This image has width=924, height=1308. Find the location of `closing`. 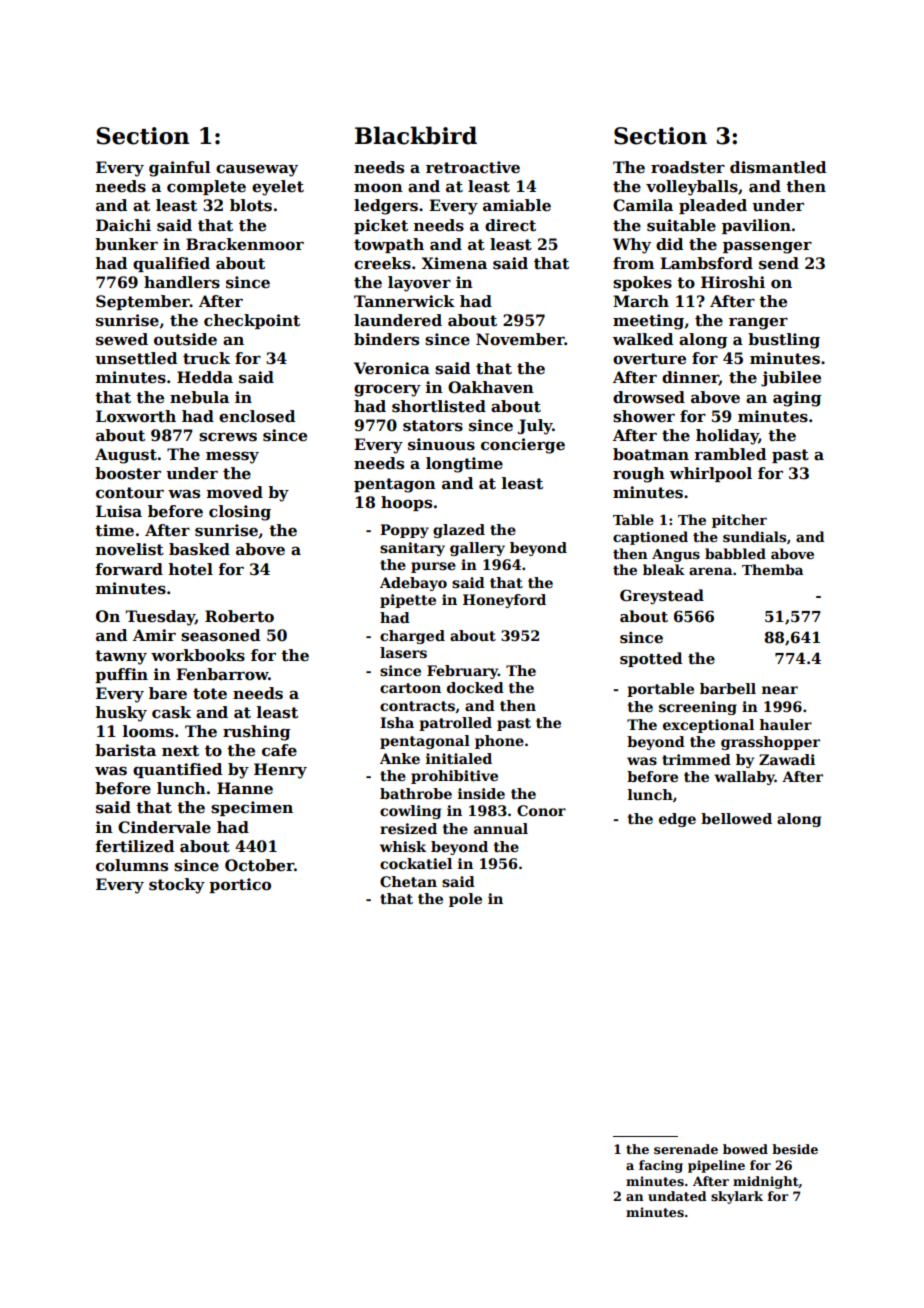

closing is located at coordinates (240, 513).
